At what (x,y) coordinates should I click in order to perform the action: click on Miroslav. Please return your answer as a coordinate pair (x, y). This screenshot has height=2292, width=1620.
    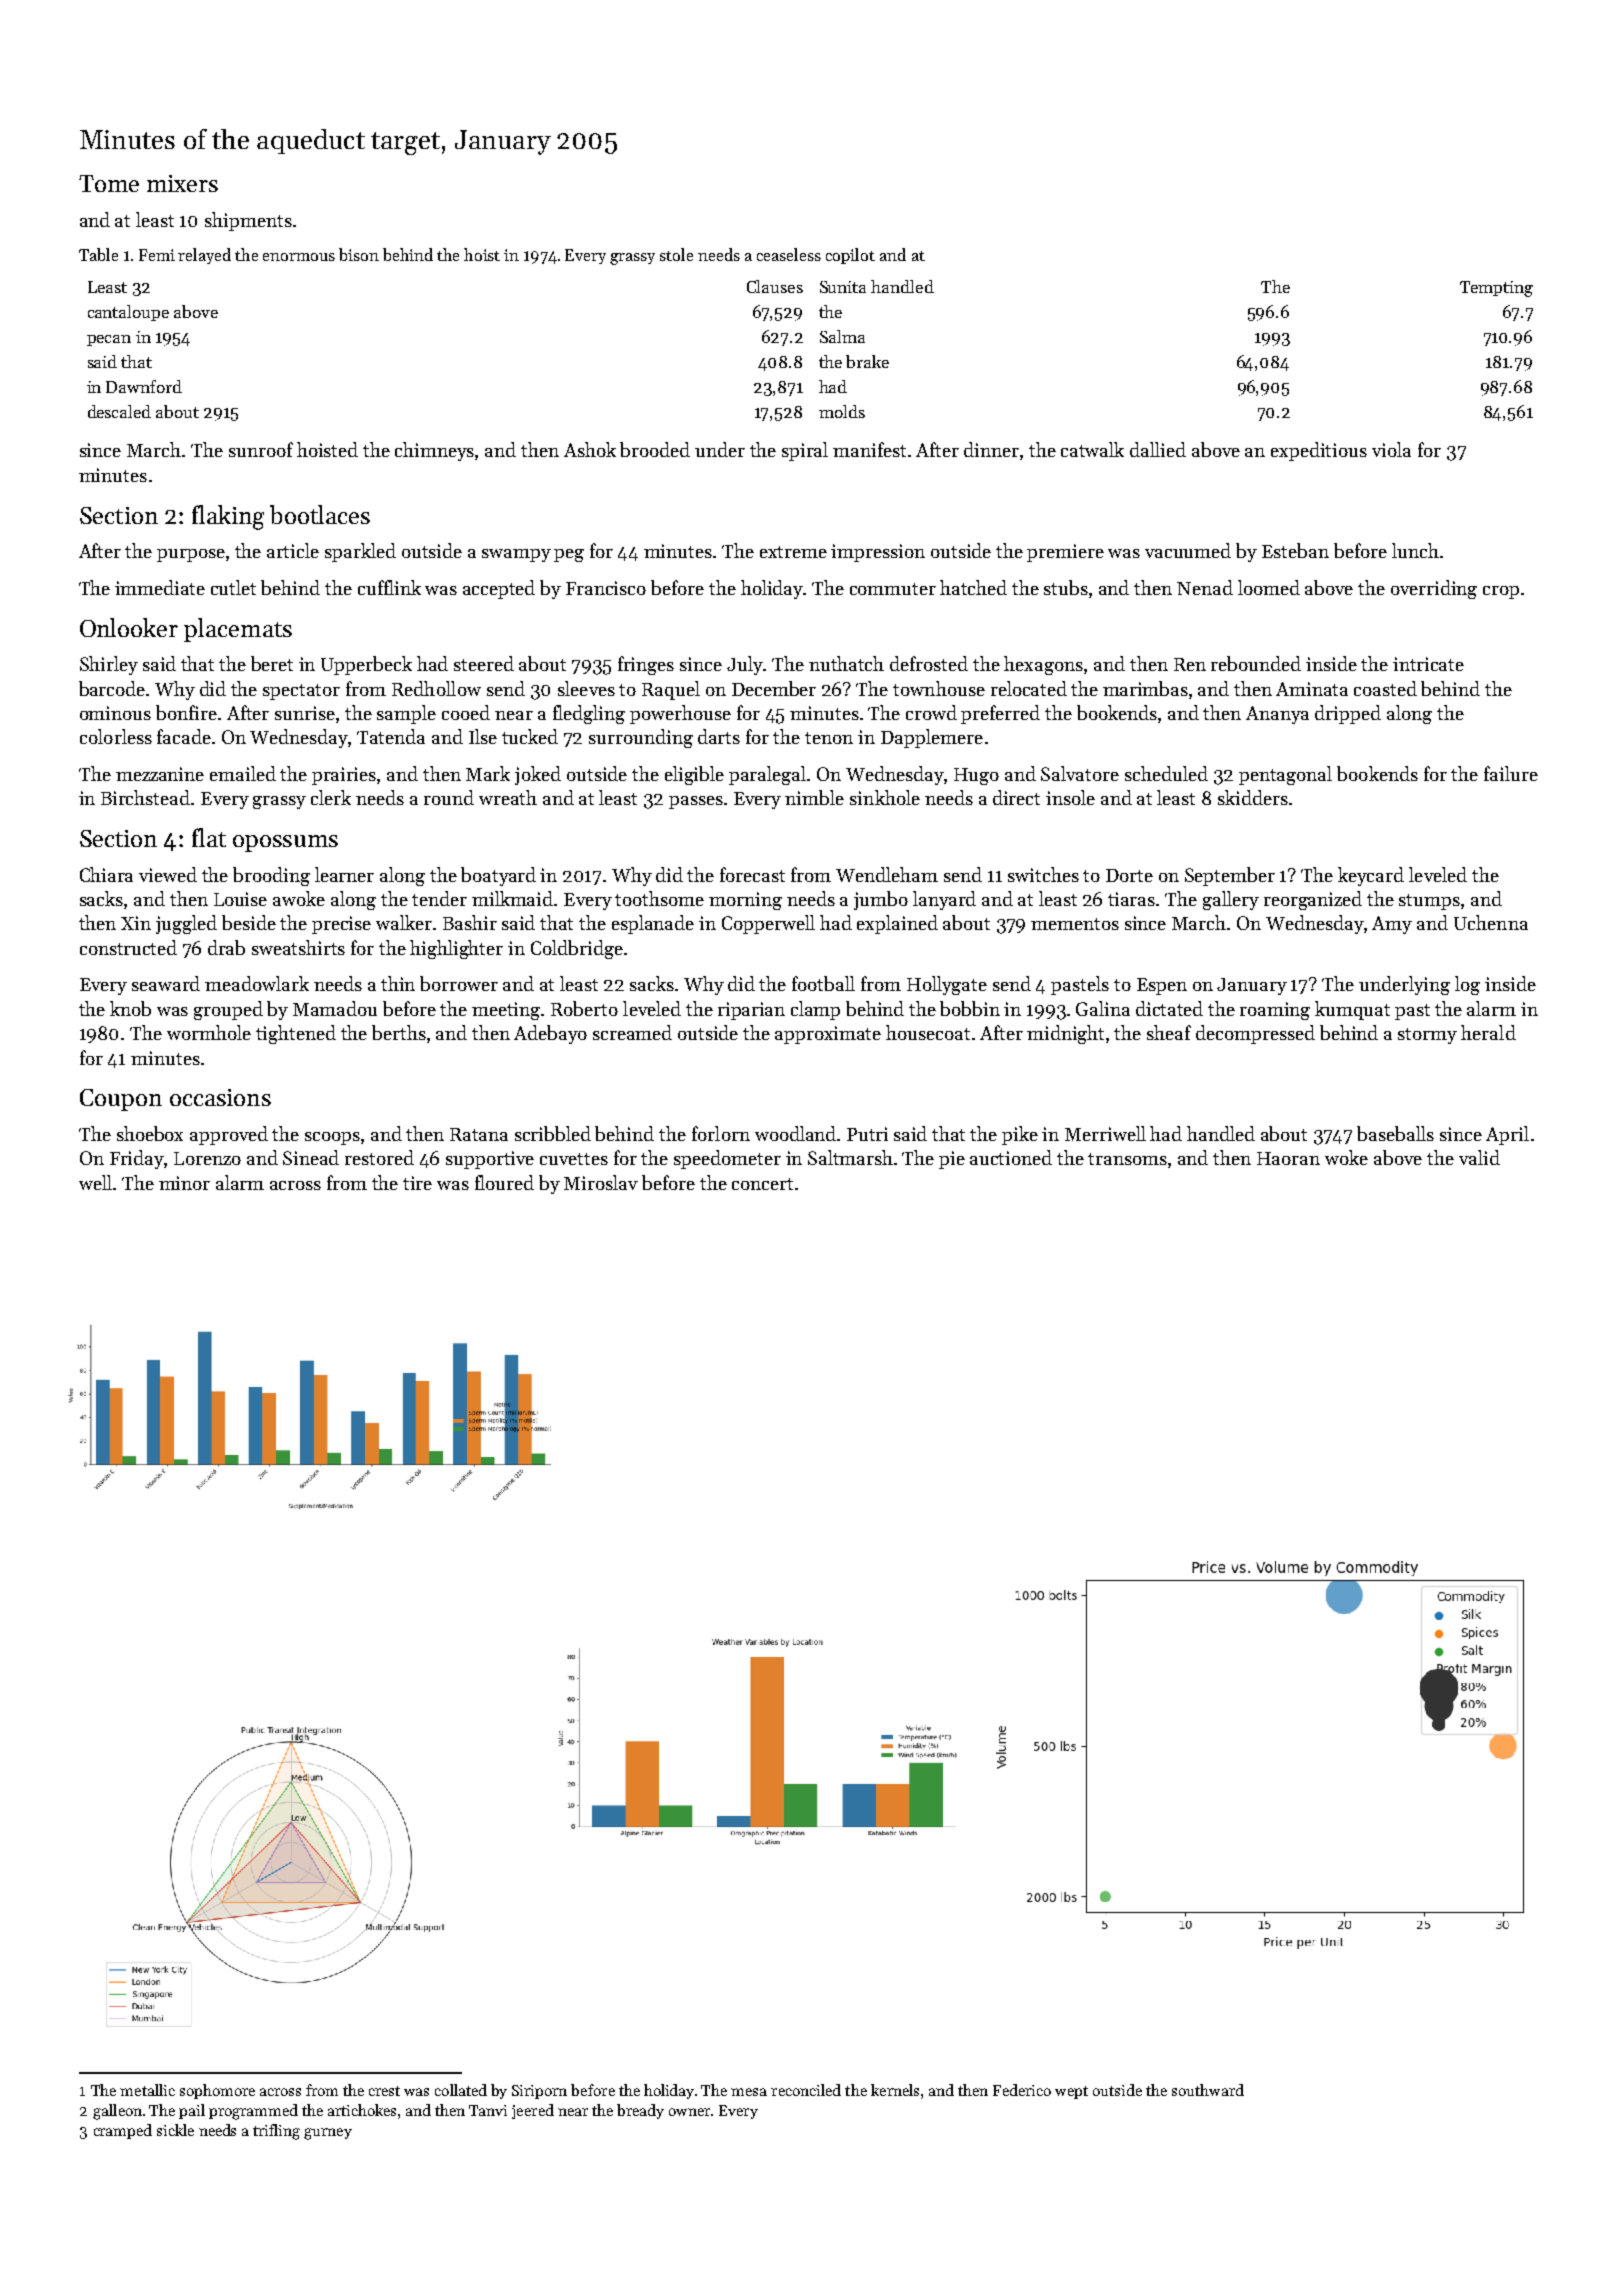
    Looking at the image, I should click on (601, 1182).
